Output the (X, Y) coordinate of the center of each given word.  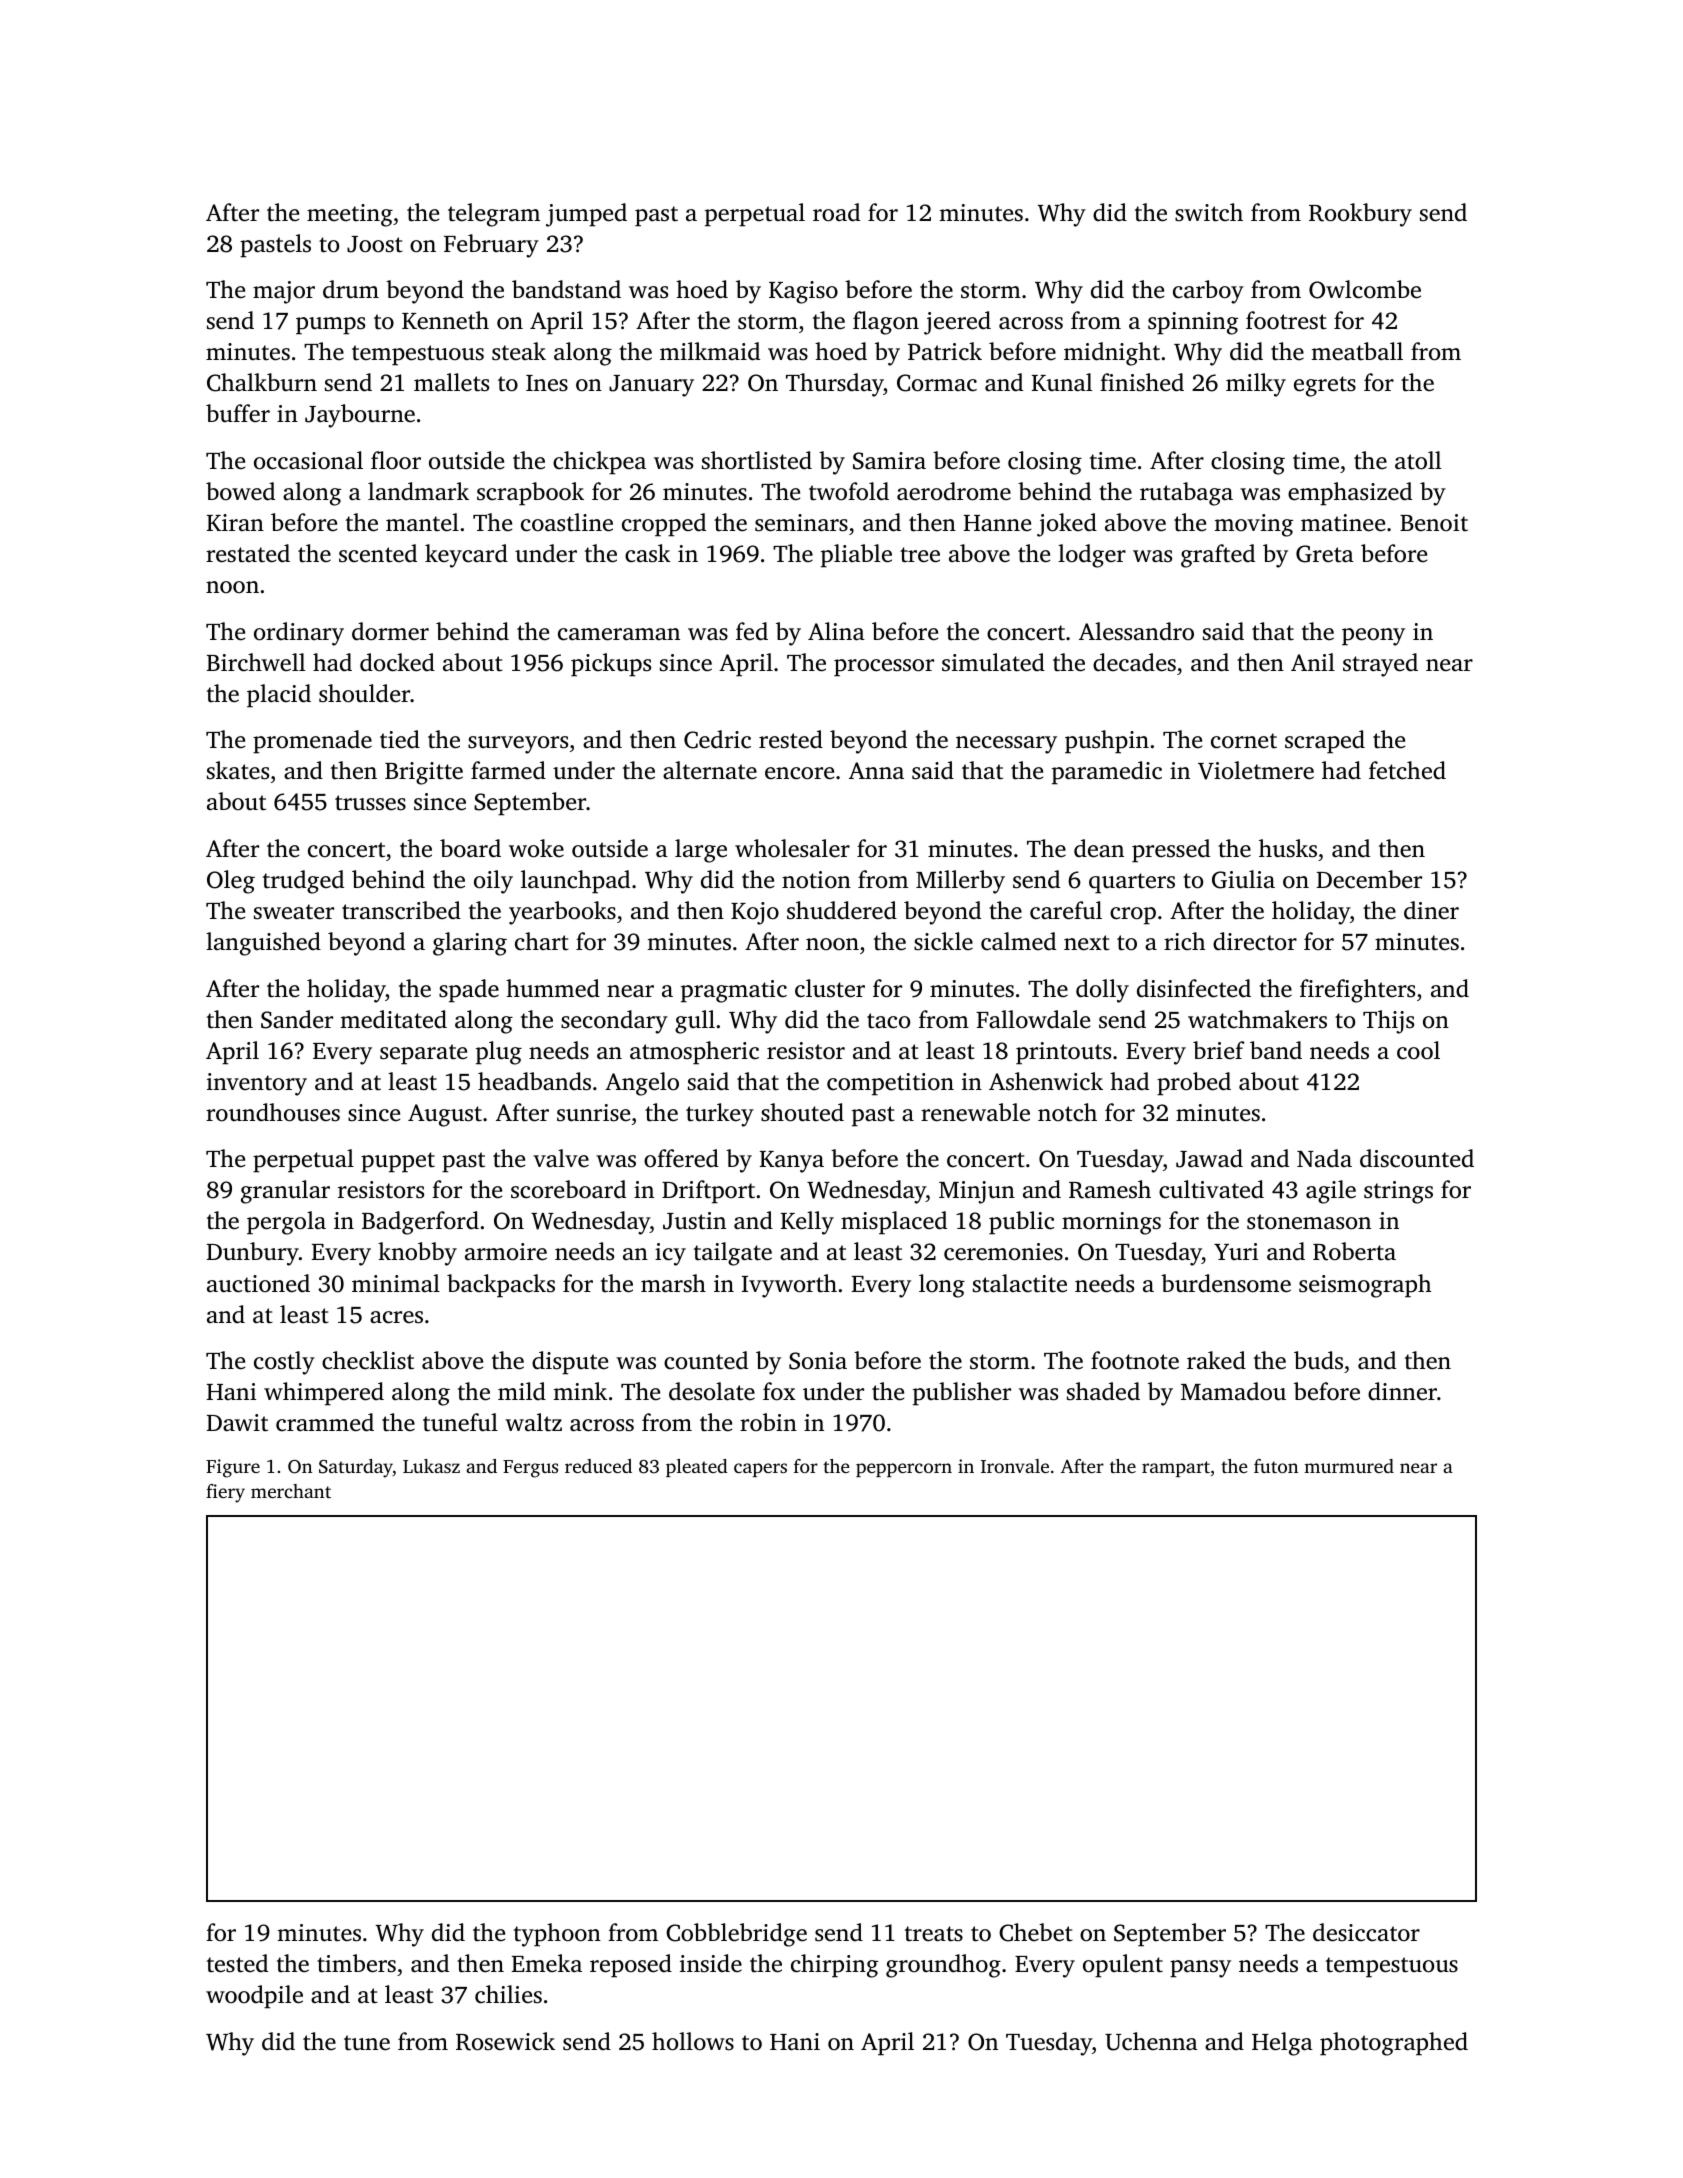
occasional (308, 460)
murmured (1349, 1466)
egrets (1325, 386)
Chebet (1036, 1932)
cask (648, 553)
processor (884, 668)
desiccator (1366, 1932)
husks (1288, 848)
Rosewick (505, 2041)
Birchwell (256, 662)
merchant (291, 1491)
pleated (697, 1468)
